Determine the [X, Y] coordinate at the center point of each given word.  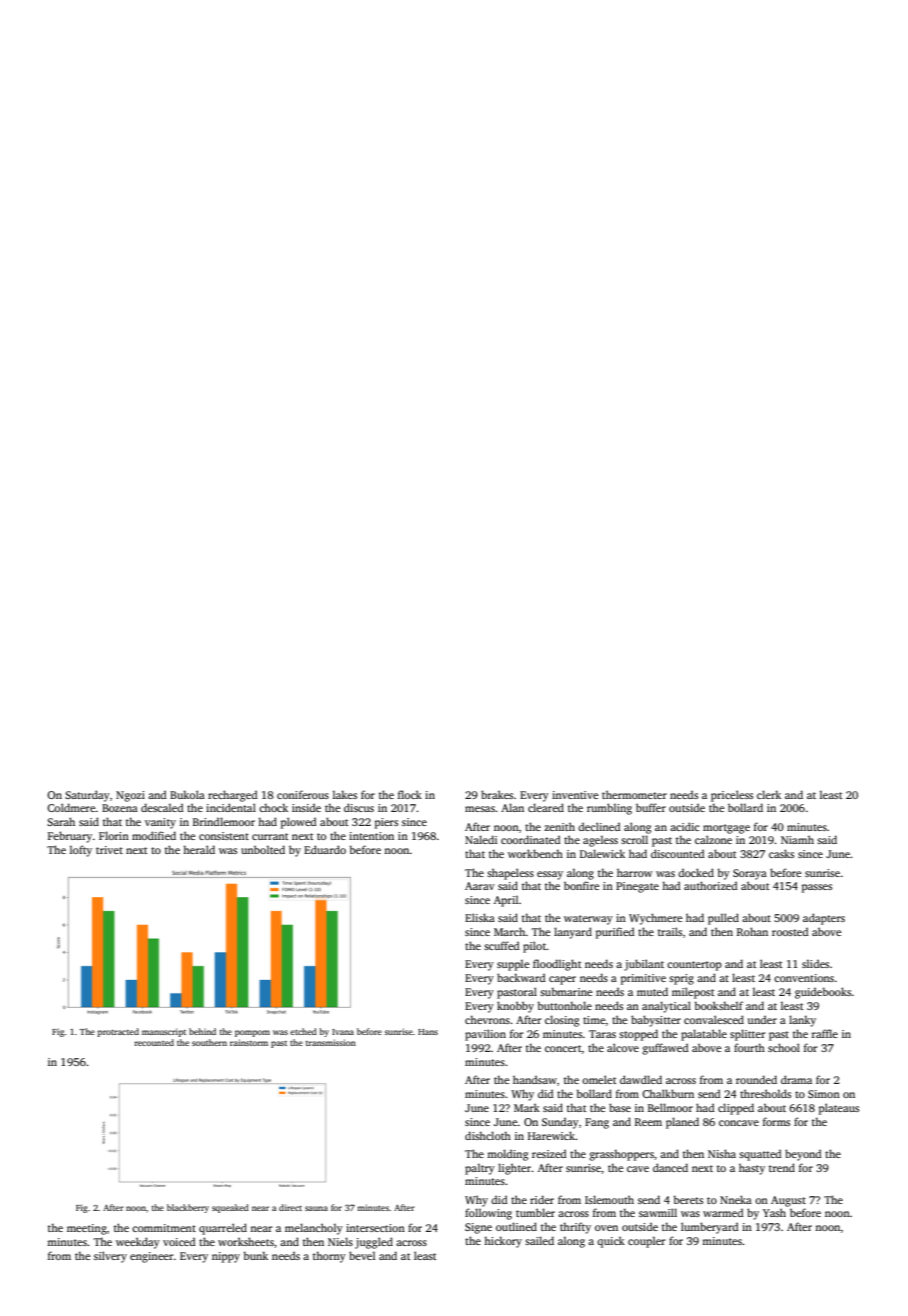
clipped [736, 1109]
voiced [179, 1241]
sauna [316, 1208]
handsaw [535, 1079]
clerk [769, 794]
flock [410, 794]
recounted [154, 1042]
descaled [162, 807]
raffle [825, 1033]
